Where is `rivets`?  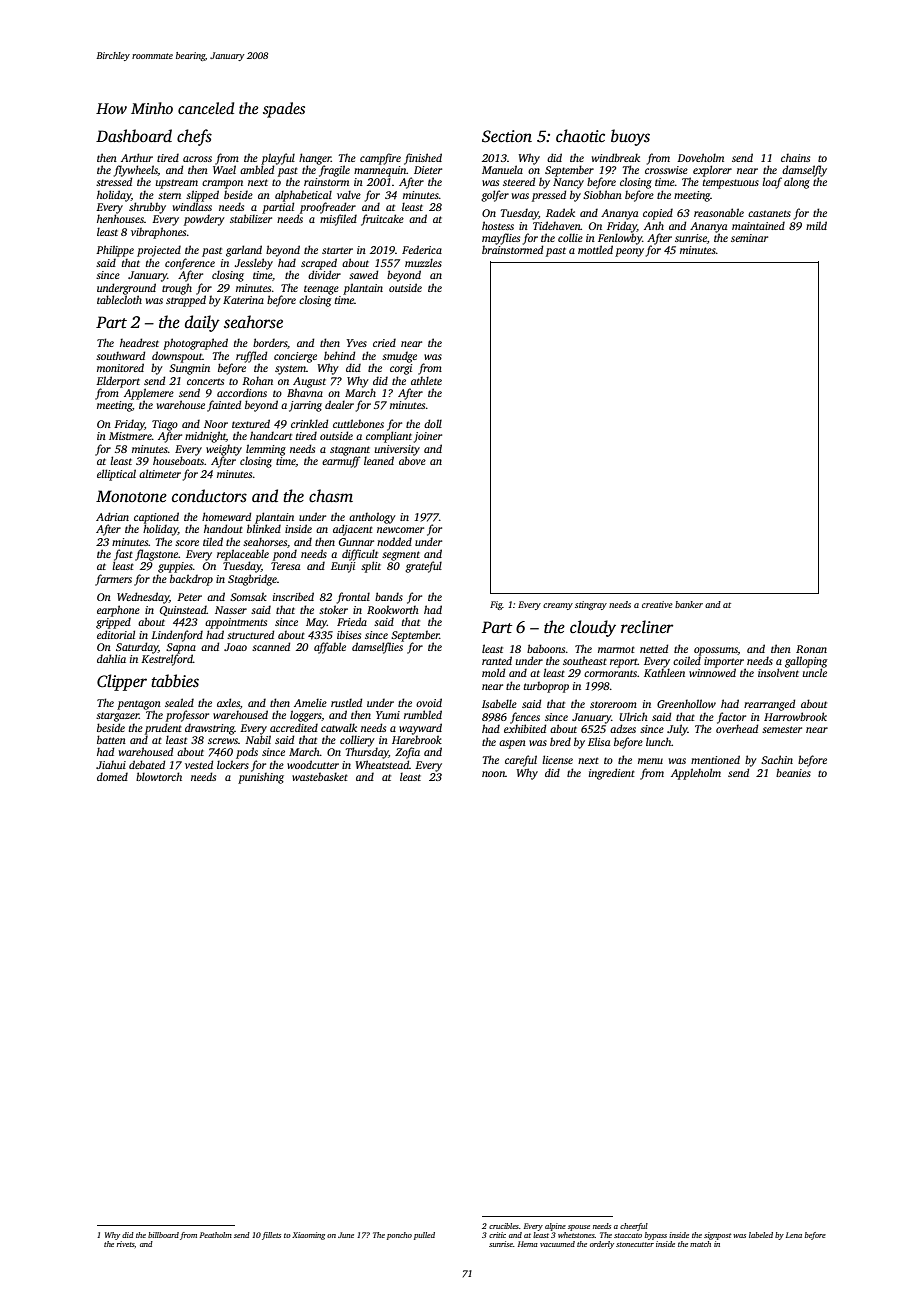 rivets is located at coordinates (126, 1244).
